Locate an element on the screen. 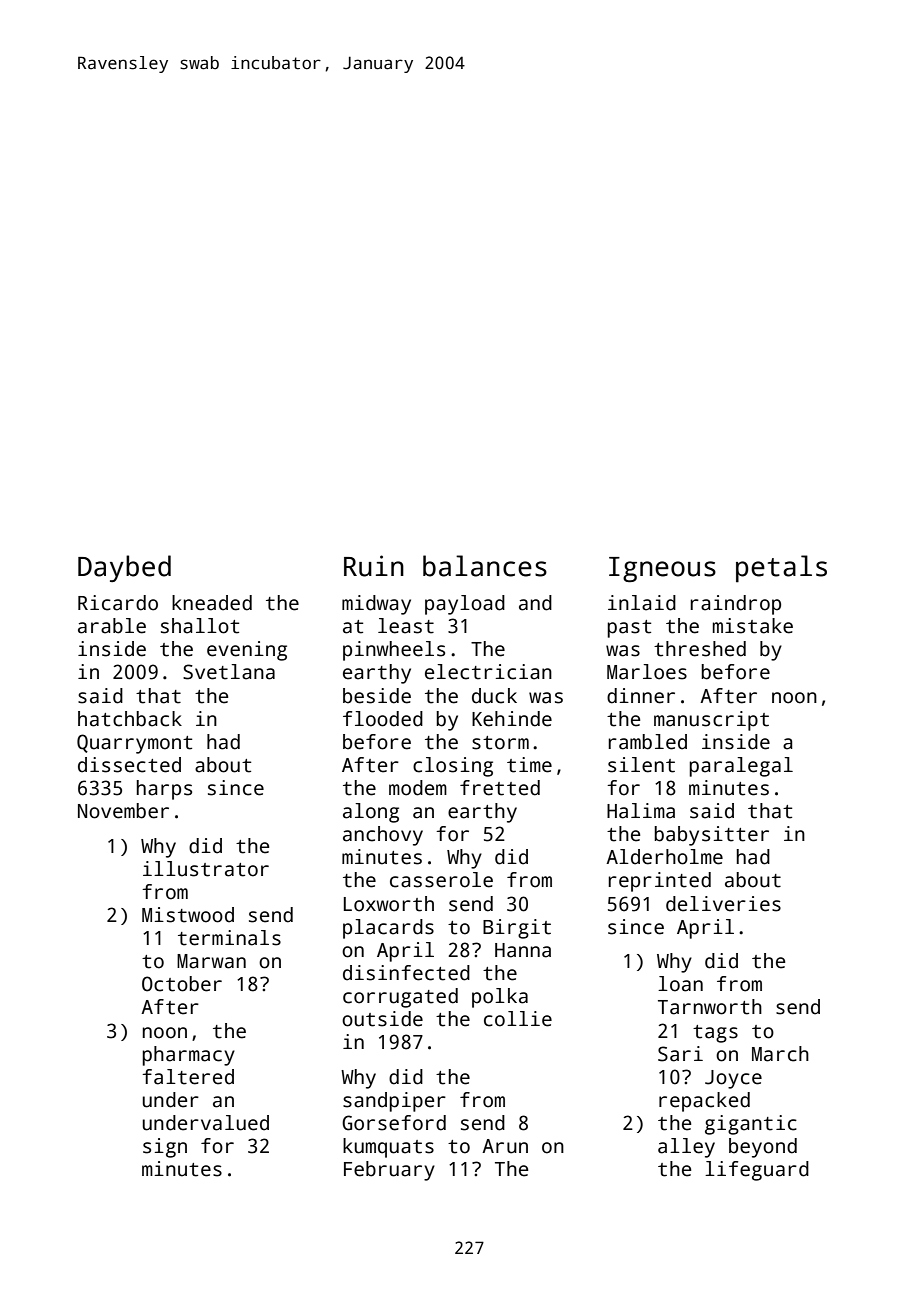 This screenshot has height=1316, width=908. balances is located at coordinates (485, 566).
